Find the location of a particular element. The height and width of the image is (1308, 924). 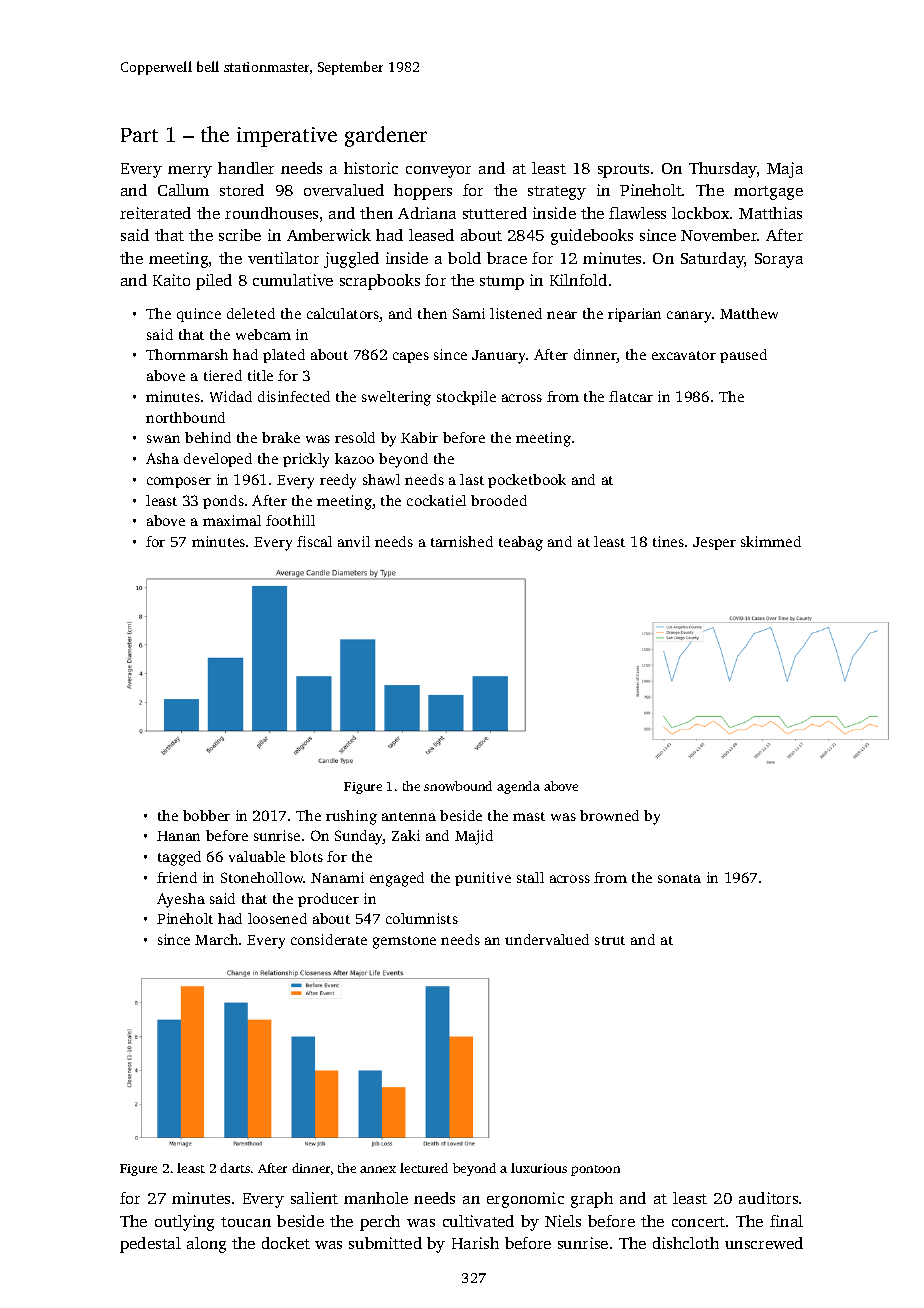

auditors is located at coordinates (768, 1198).
